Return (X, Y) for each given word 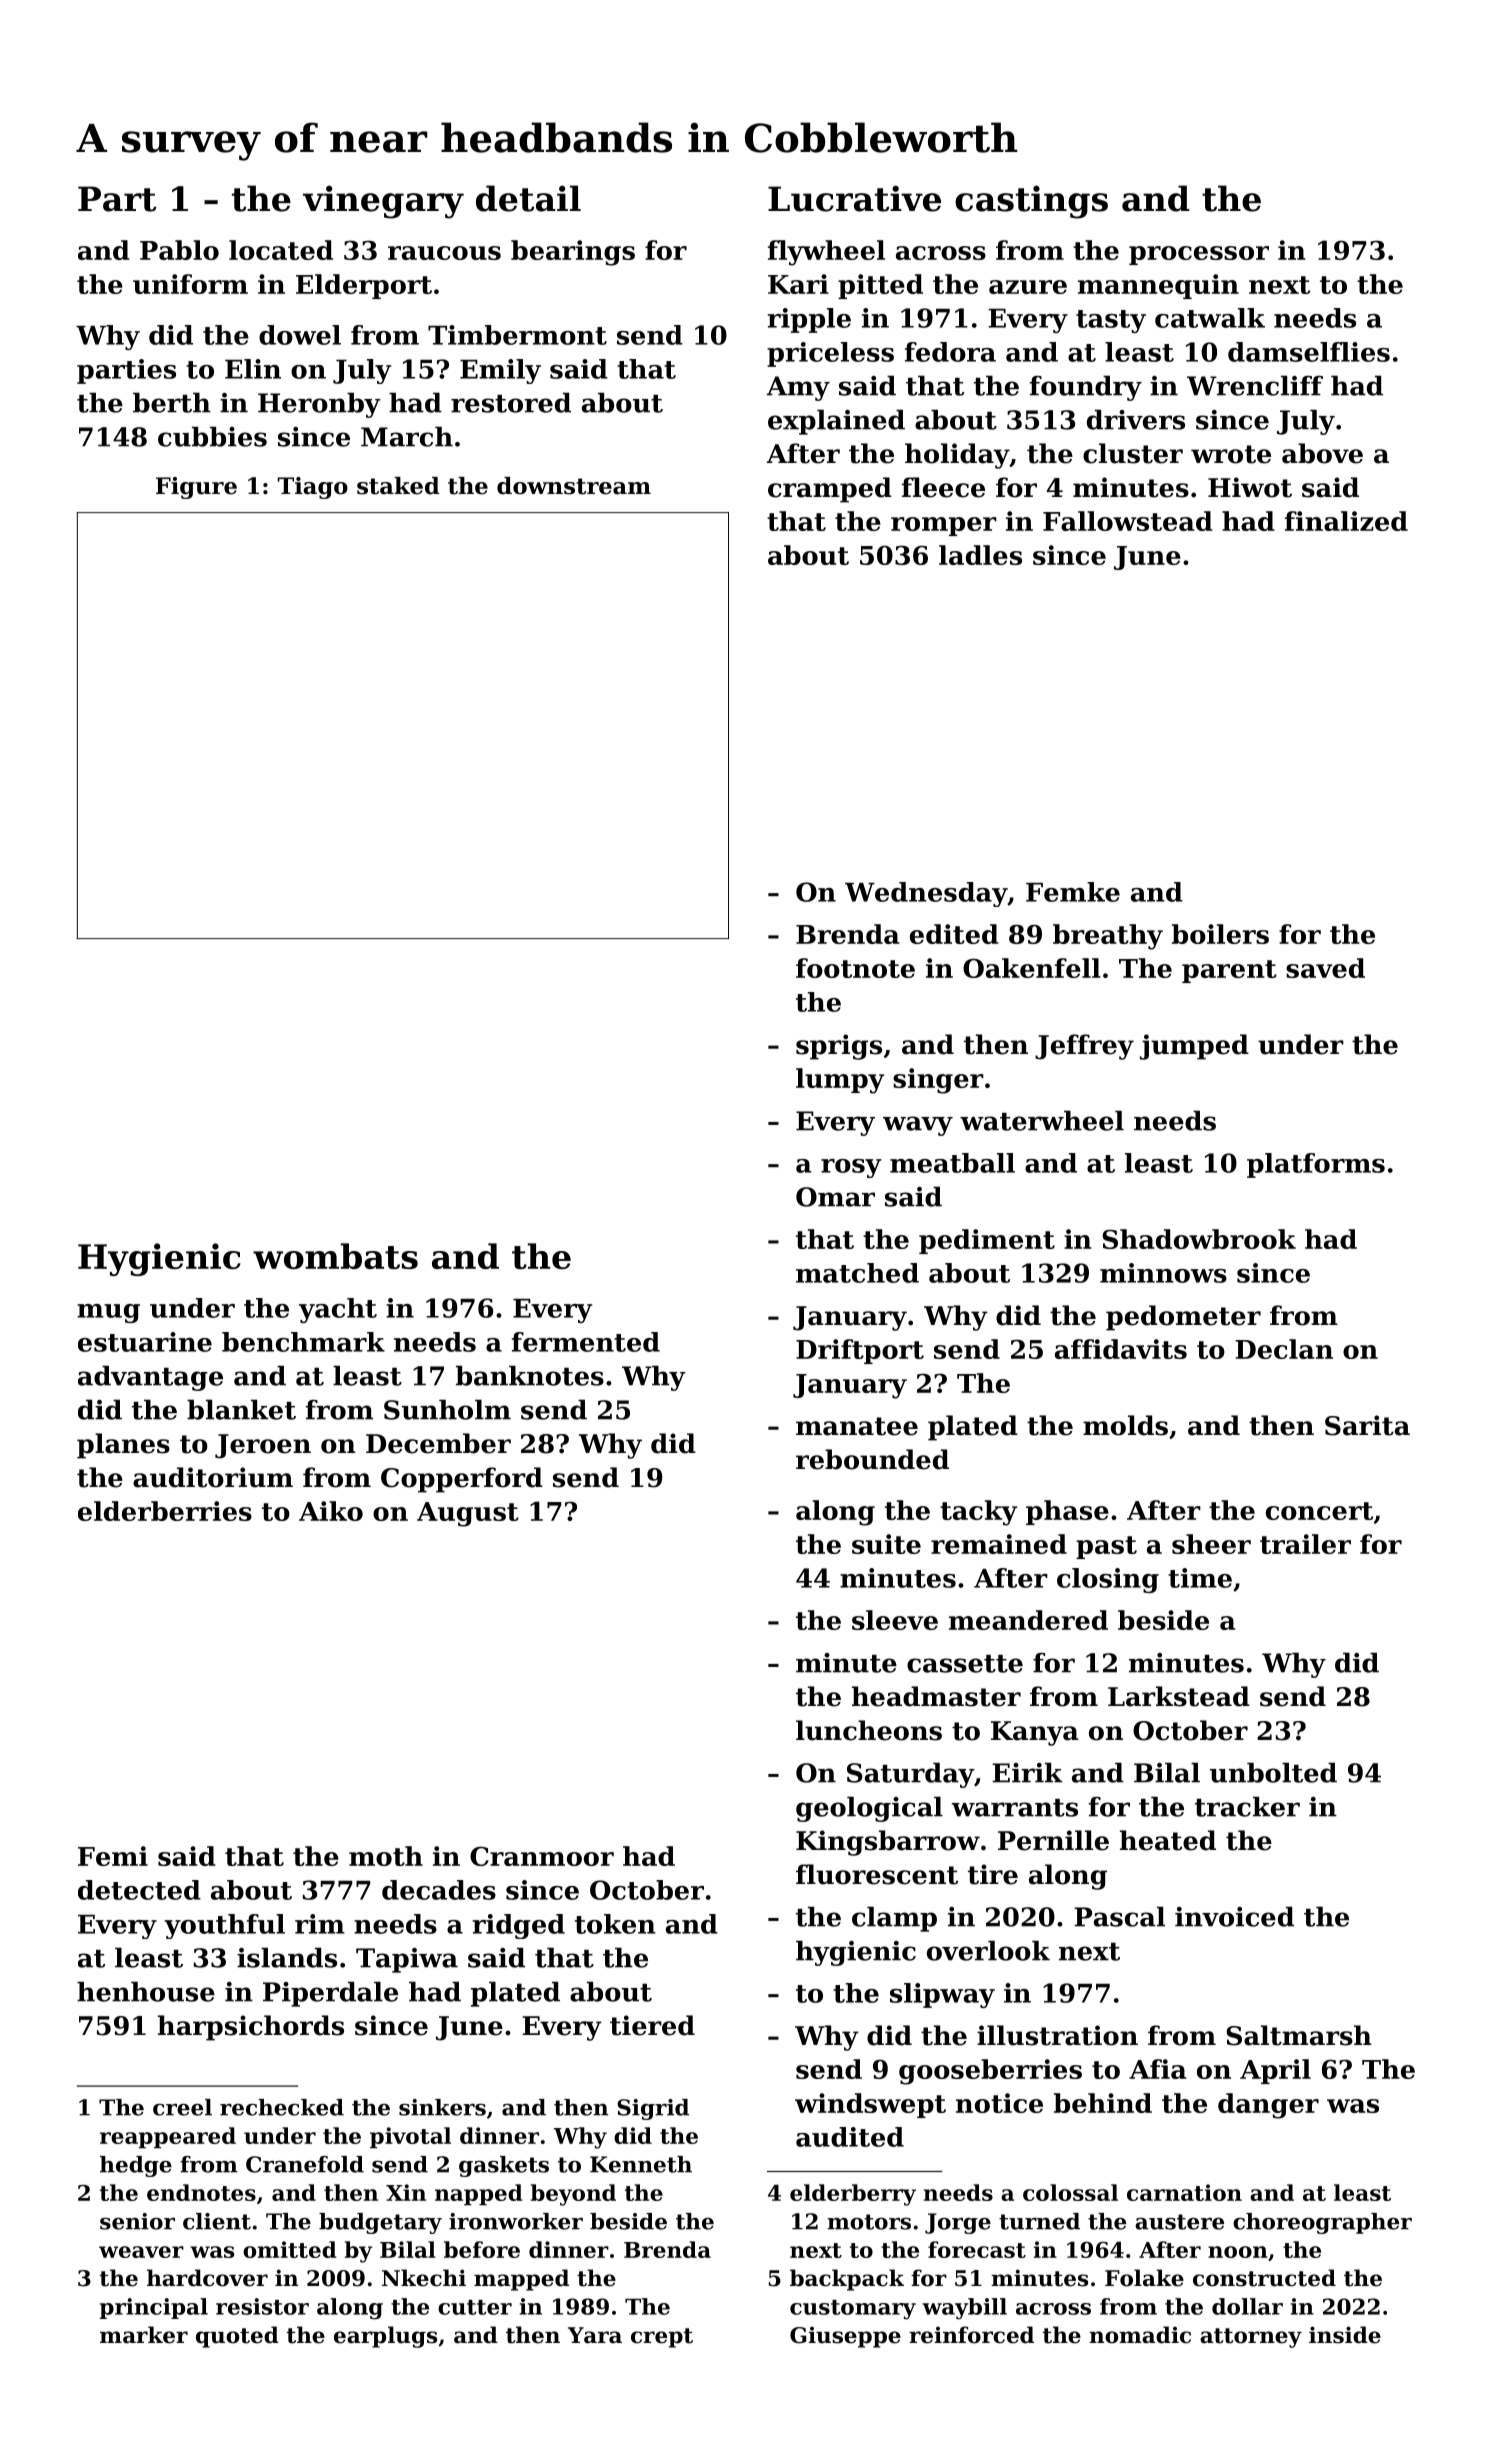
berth (172, 402)
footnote (855, 968)
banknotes (530, 1375)
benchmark (303, 1342)
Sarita (1367, 1425)
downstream (574, 486)
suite (886, 1544)
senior (137, 2221)
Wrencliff (1255, 385)
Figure (196, 488)
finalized (1346, 521)
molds (1125, 1425)
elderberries (165, 1511)
